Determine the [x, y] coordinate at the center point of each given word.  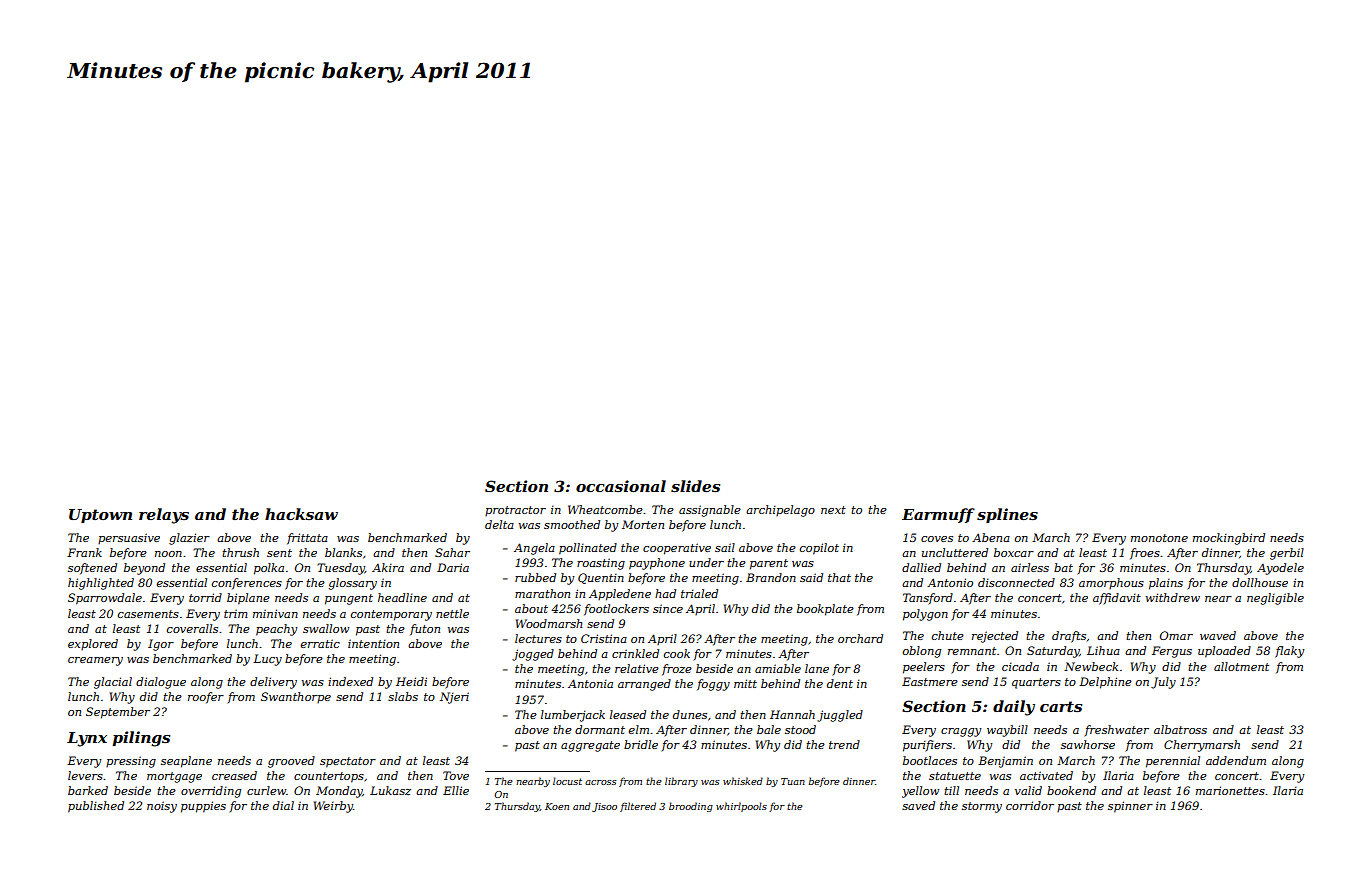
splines [1007, 515]
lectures [538, 638]
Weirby [333, 807]
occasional [621, 486]
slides [695, 486]
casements [148, 614]
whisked [743, 781]
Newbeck [1091, 666]
